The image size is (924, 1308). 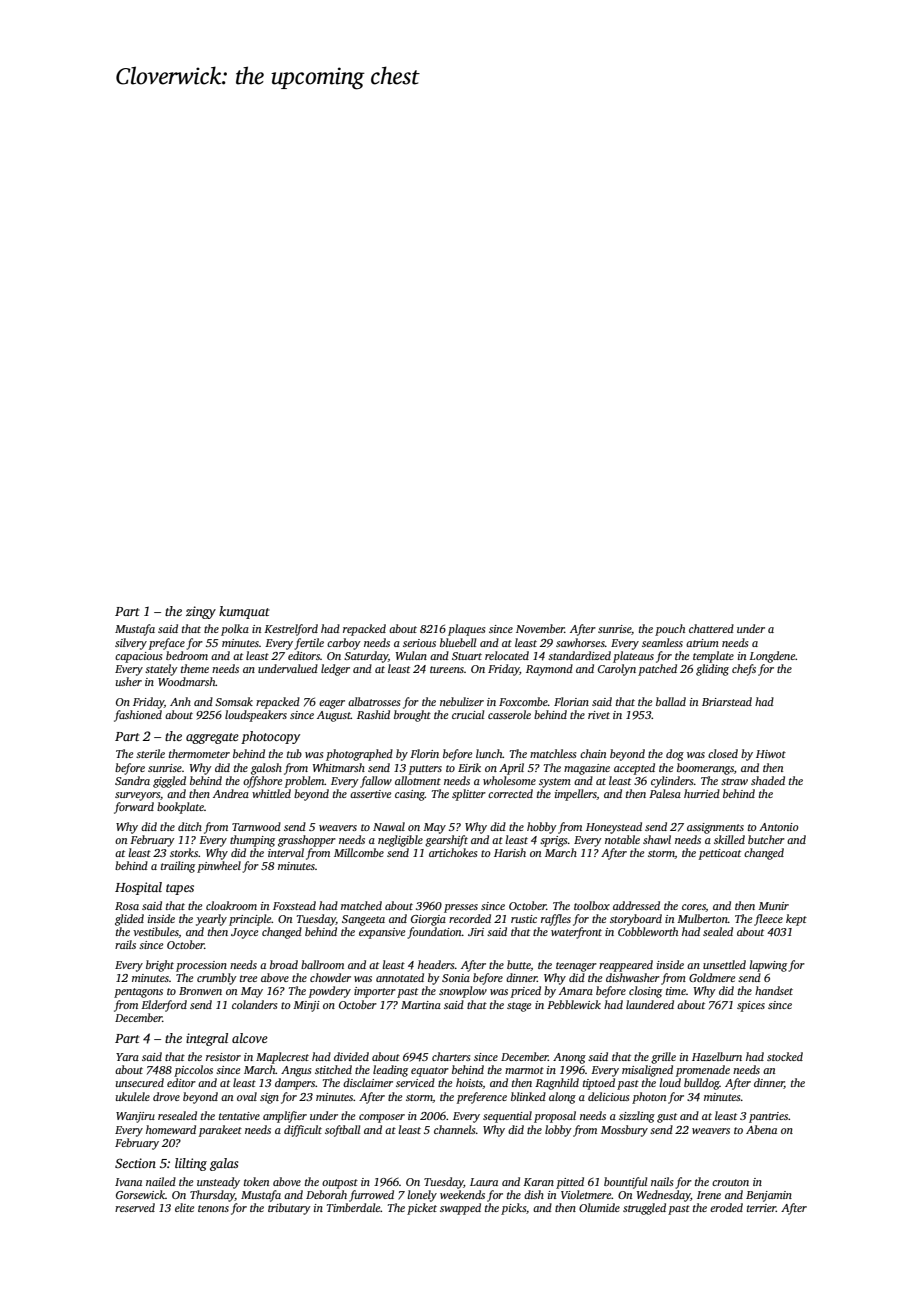 What do you see at coordinates (702, 918) in the screenshot?
I see `Mulberton` at bounding box center [702, 918].
